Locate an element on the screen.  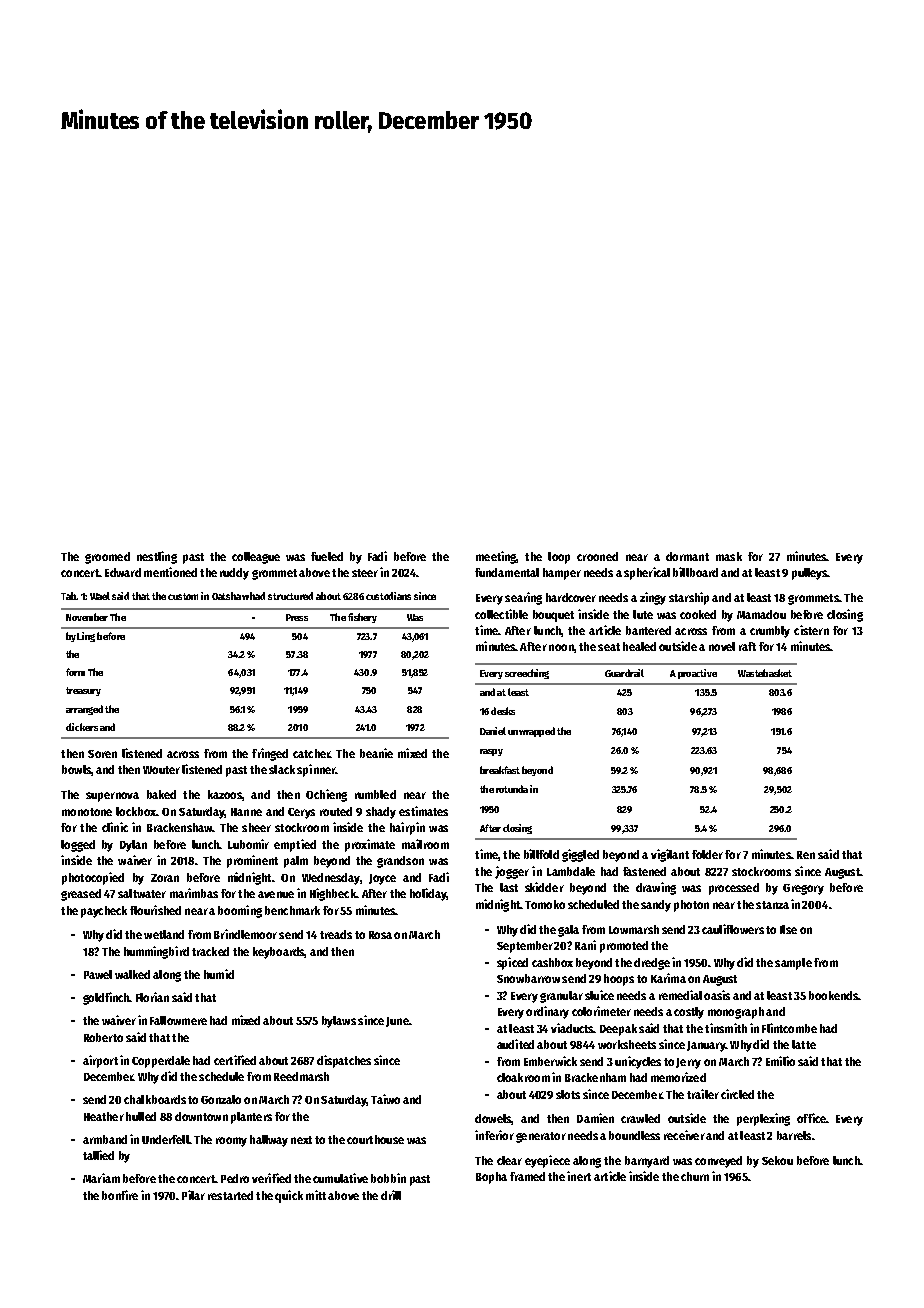
arranged is located at coordinates (84, 710).
